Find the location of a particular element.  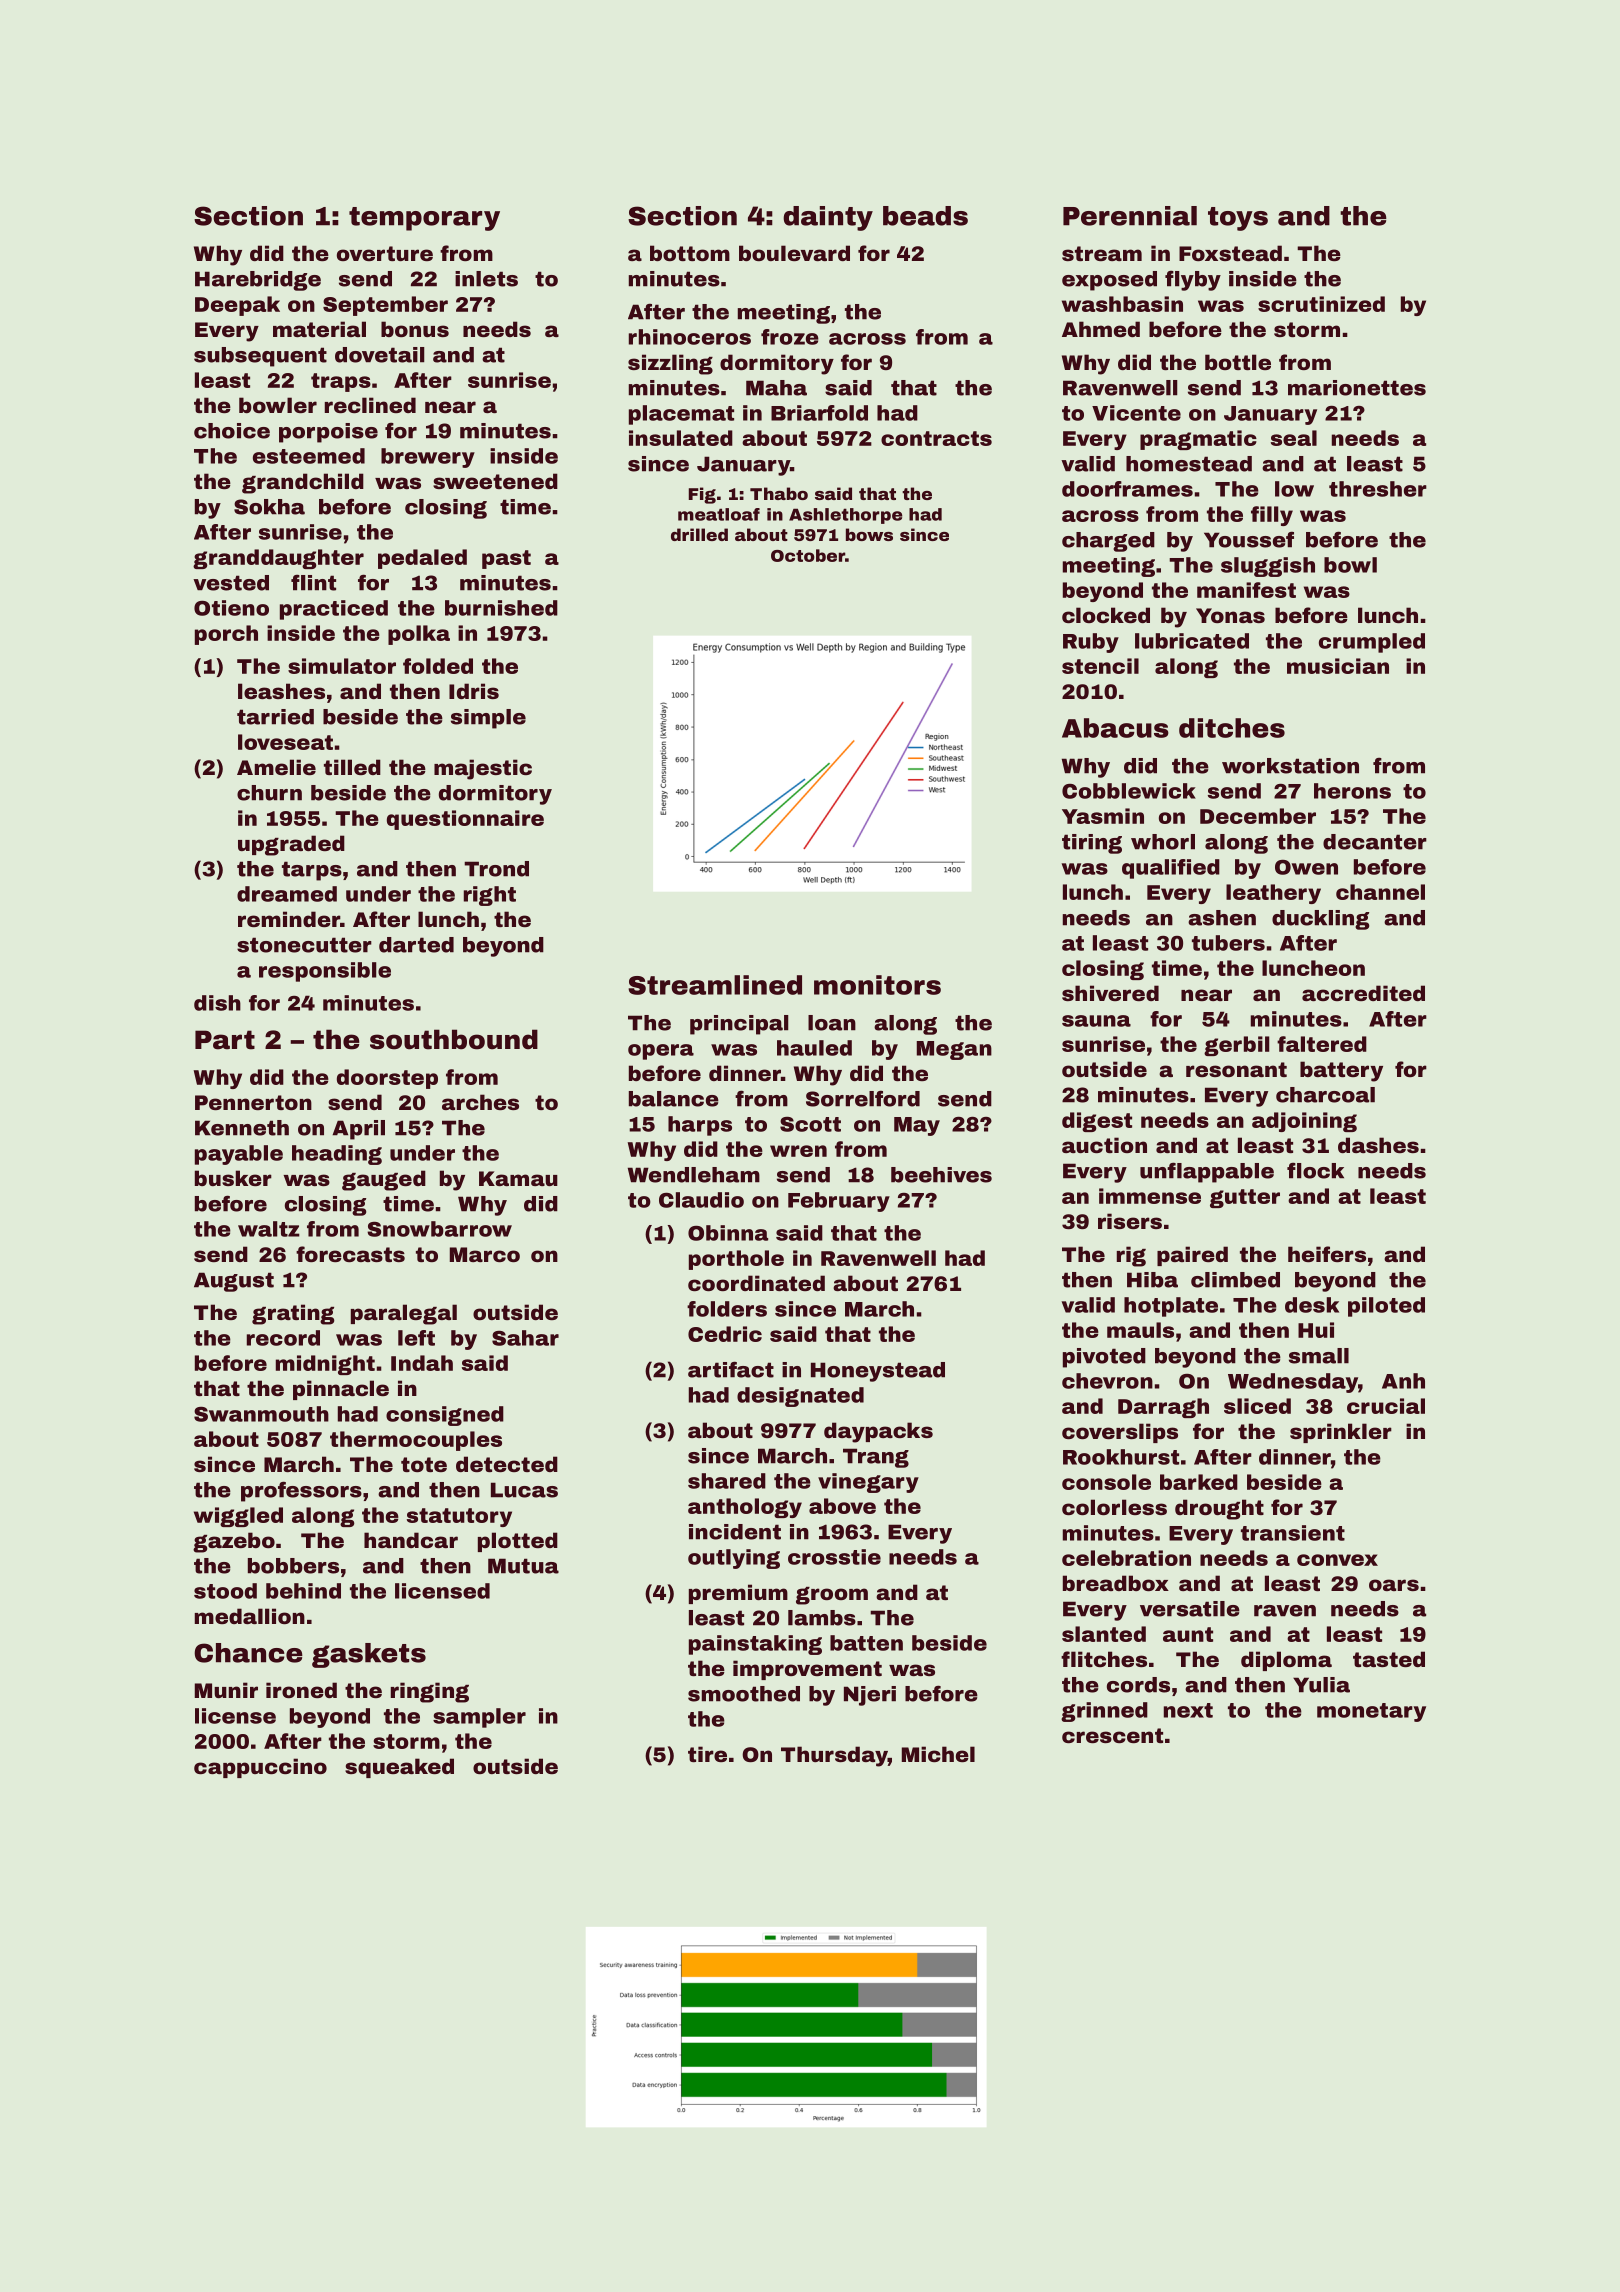

musician is located at coordinates (1338, 666).
